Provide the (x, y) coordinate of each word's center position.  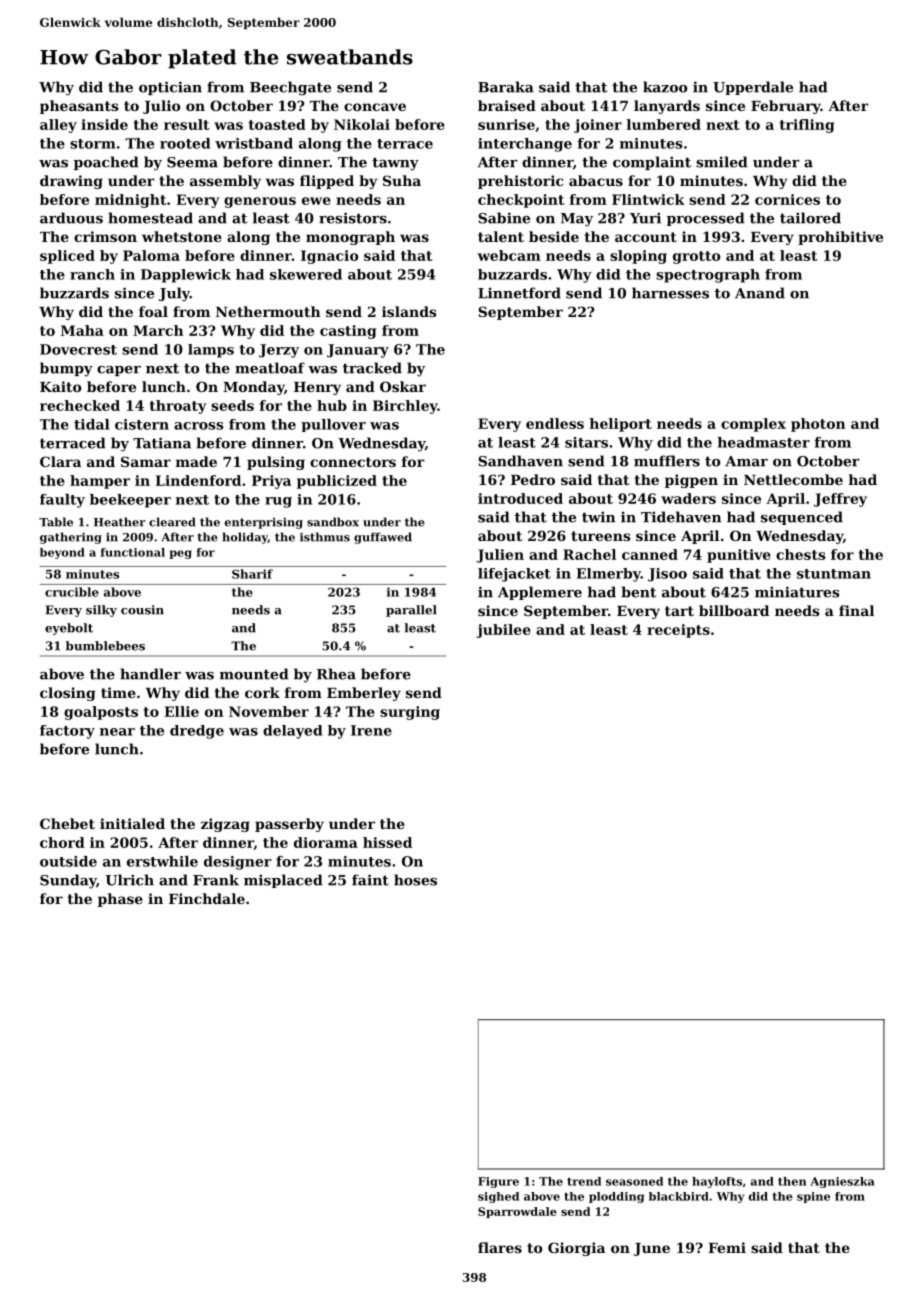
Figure (498, 1182)
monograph (350, 238)
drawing (71, 182)
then (792, 1181)
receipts (678, 631)
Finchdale (207, 898)
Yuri (645, 218)
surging (410, 713)
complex (753, 425)
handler (150, 674)
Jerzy (279, 351)
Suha (402, 180)
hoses (415, 880)
